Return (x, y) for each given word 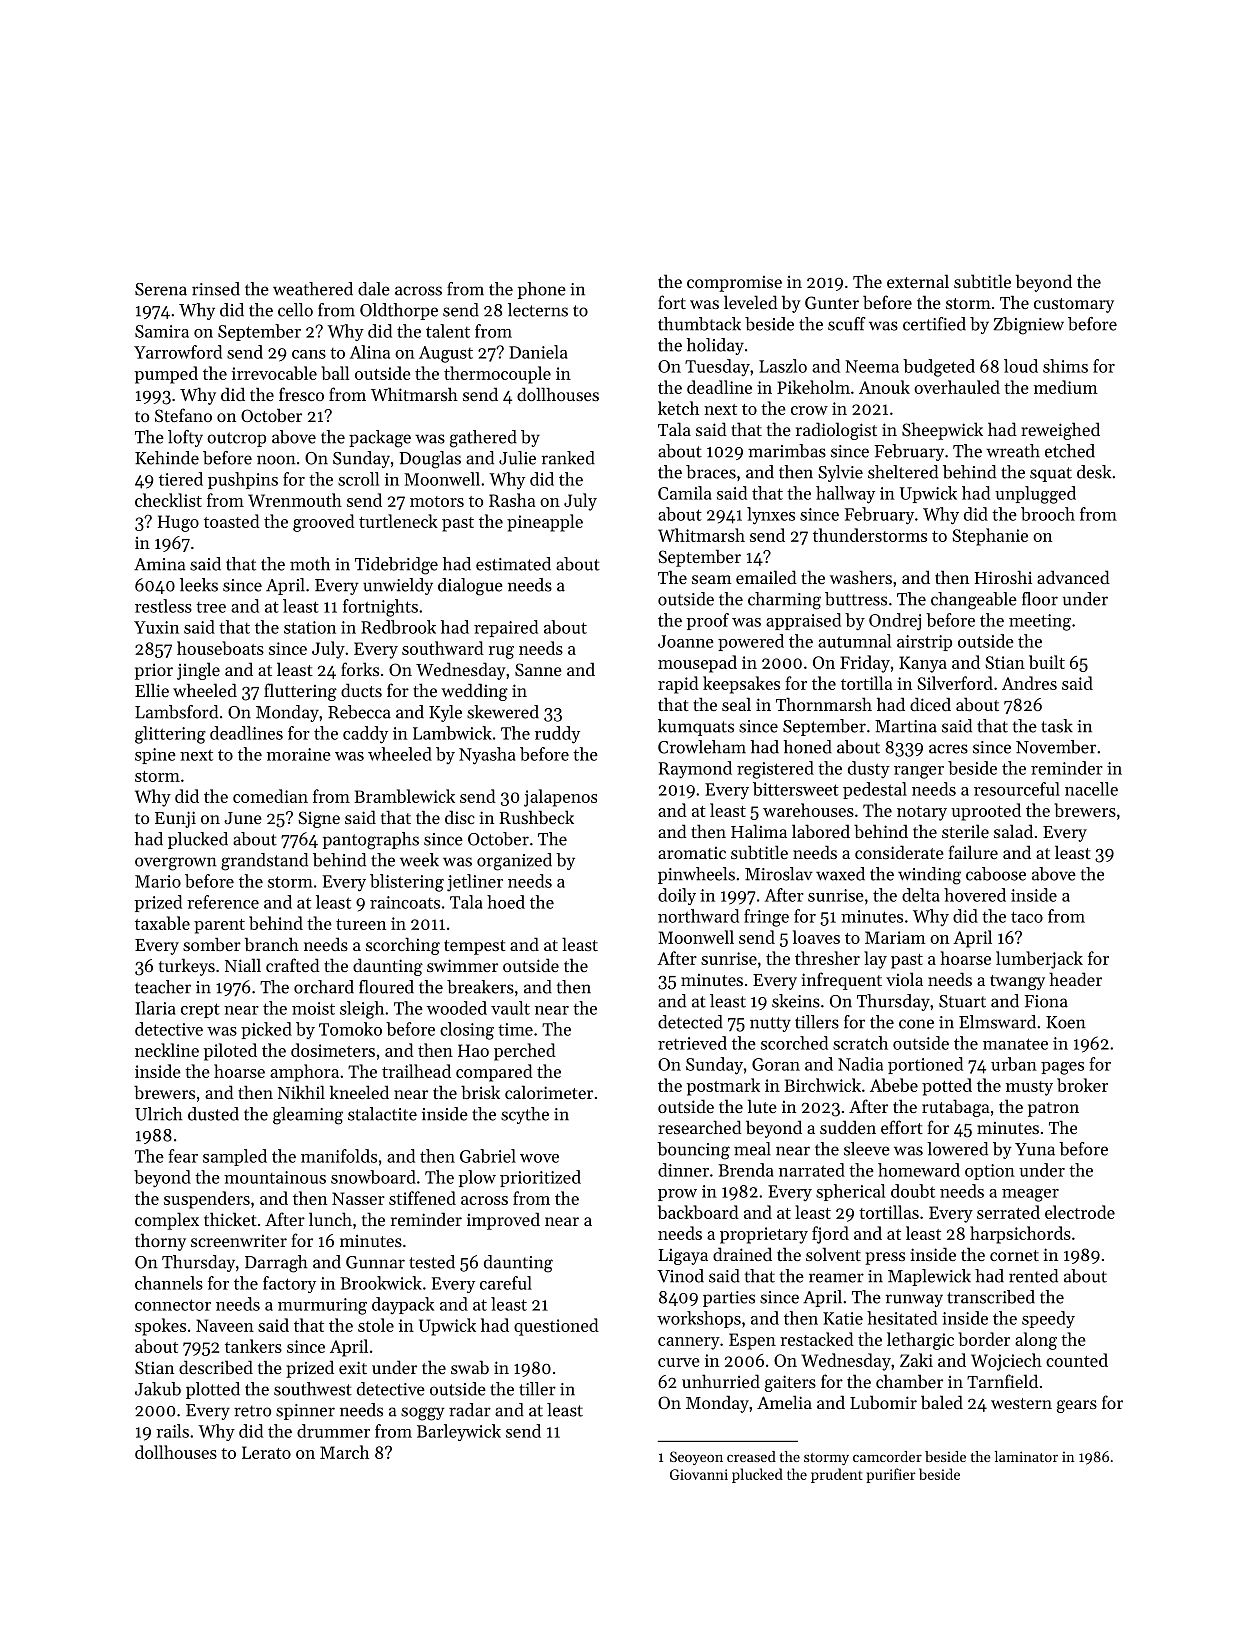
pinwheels (696, 875)
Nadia (860, 1064)
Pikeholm (813, 387)
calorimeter (549, 1092)
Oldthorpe (399, 311)
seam (712, 579)
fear (183, 1156)
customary (1074, 305)
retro (252, 1411)
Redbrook (398, 627)
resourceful (1017, 789)
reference (223, 902)
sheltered (903, 472)
